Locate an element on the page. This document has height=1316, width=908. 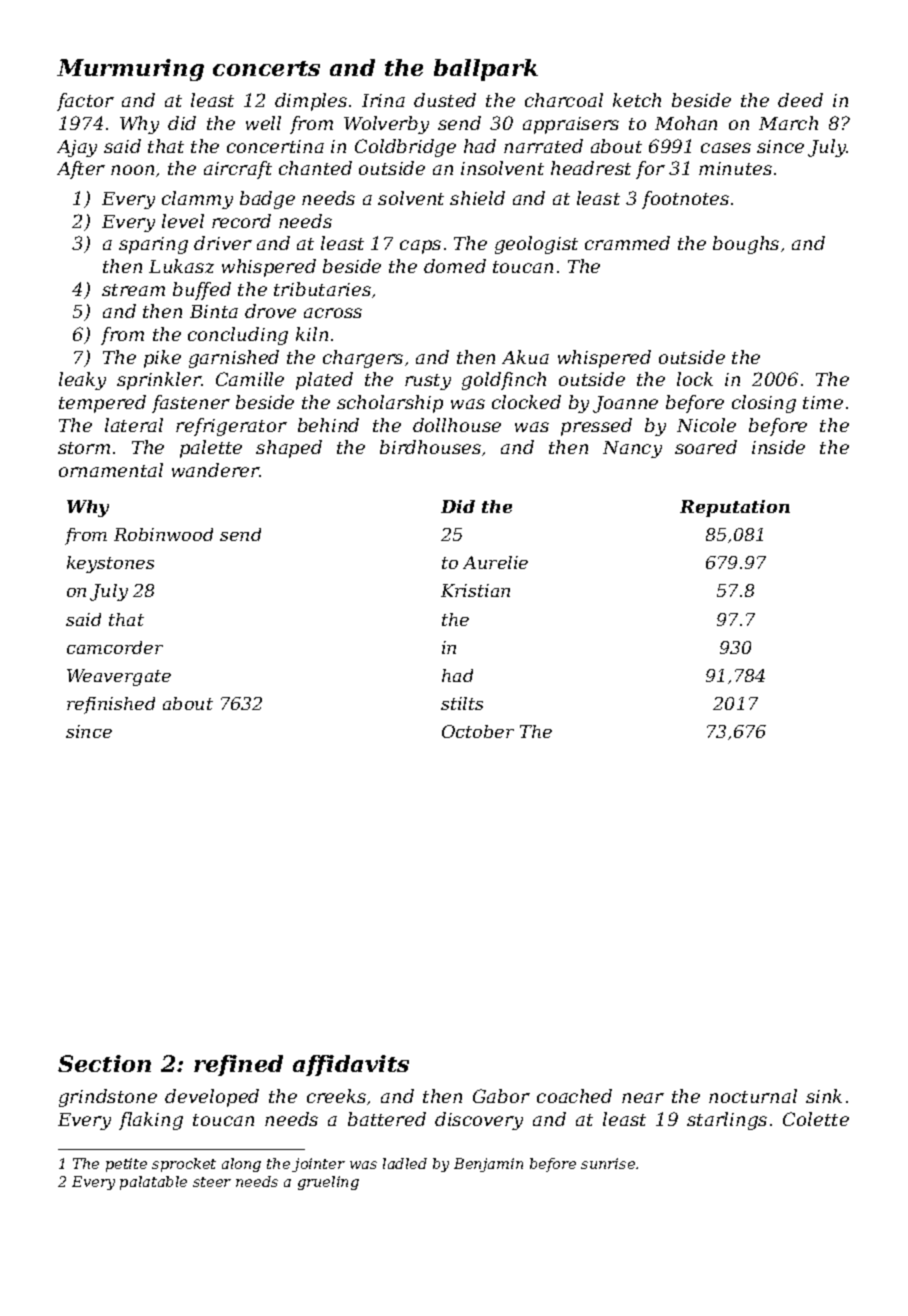
deed is located at coordinates (800, 100).
